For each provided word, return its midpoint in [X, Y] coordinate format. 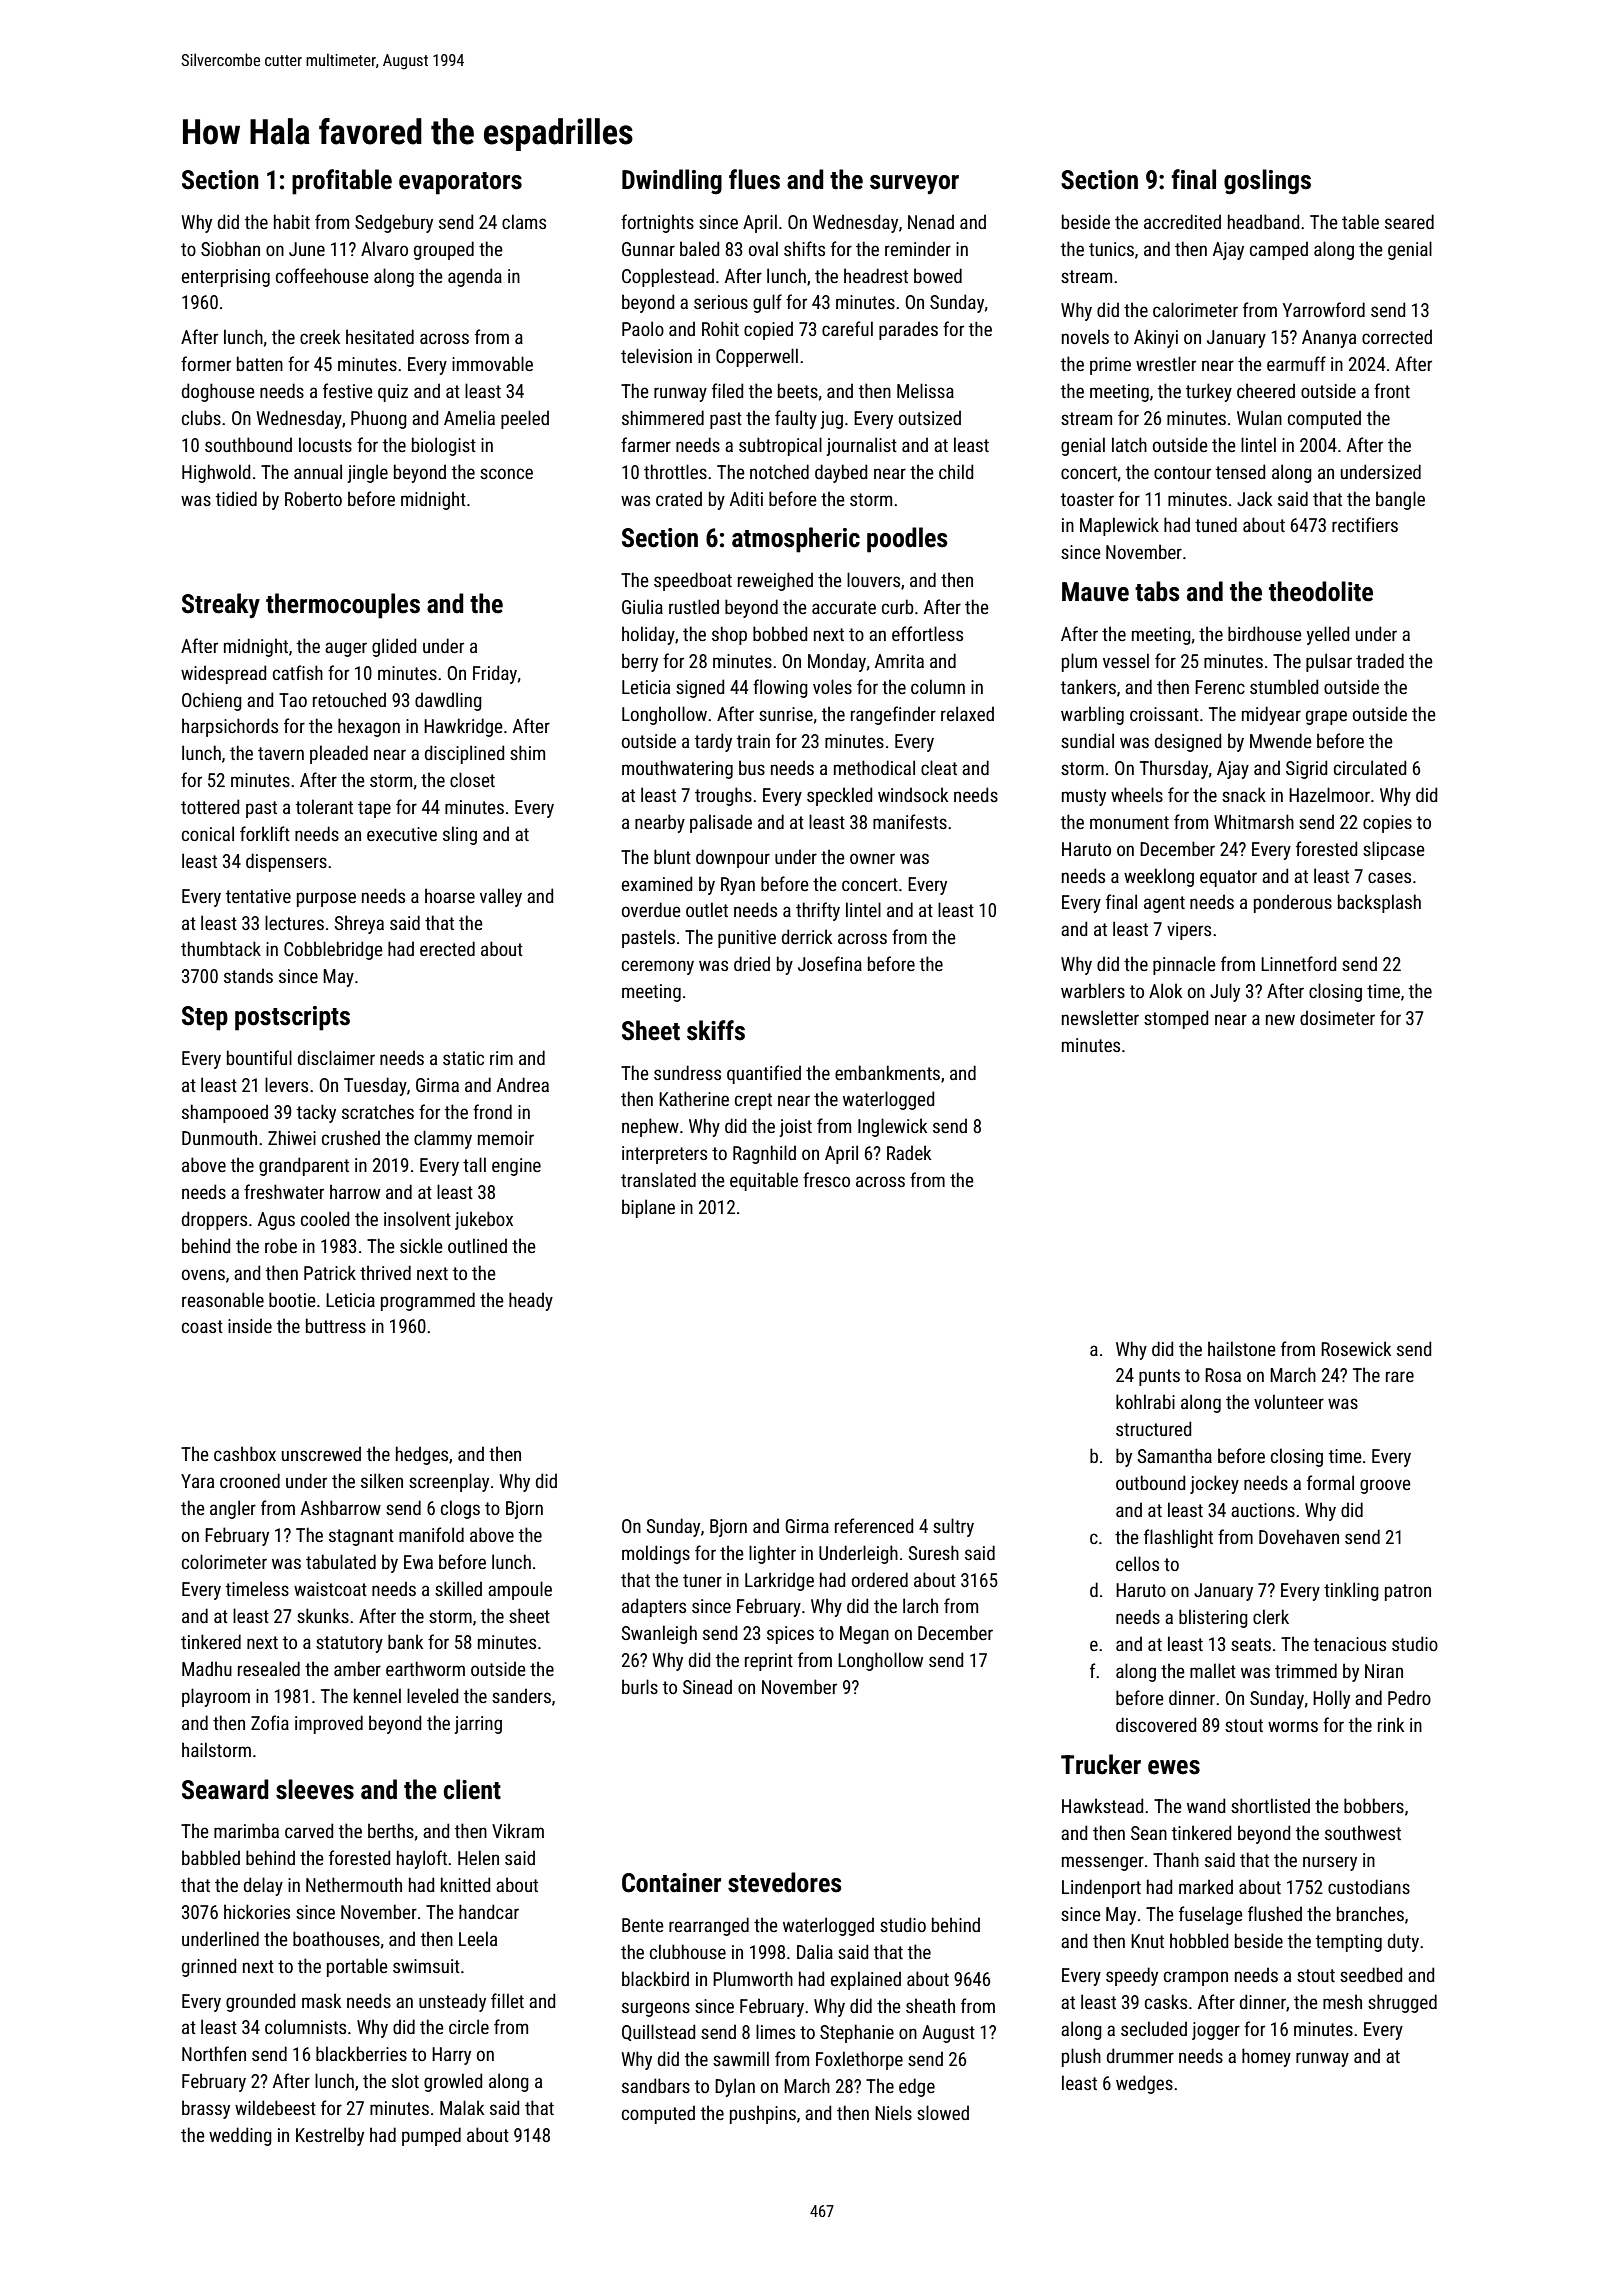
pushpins [763, 2114]
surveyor [914, 185]
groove [1385, 1486]
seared [1409, 221]
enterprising [226, 278]
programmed [428, 1301]
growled [453, 2082]
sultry [953, 1527]
